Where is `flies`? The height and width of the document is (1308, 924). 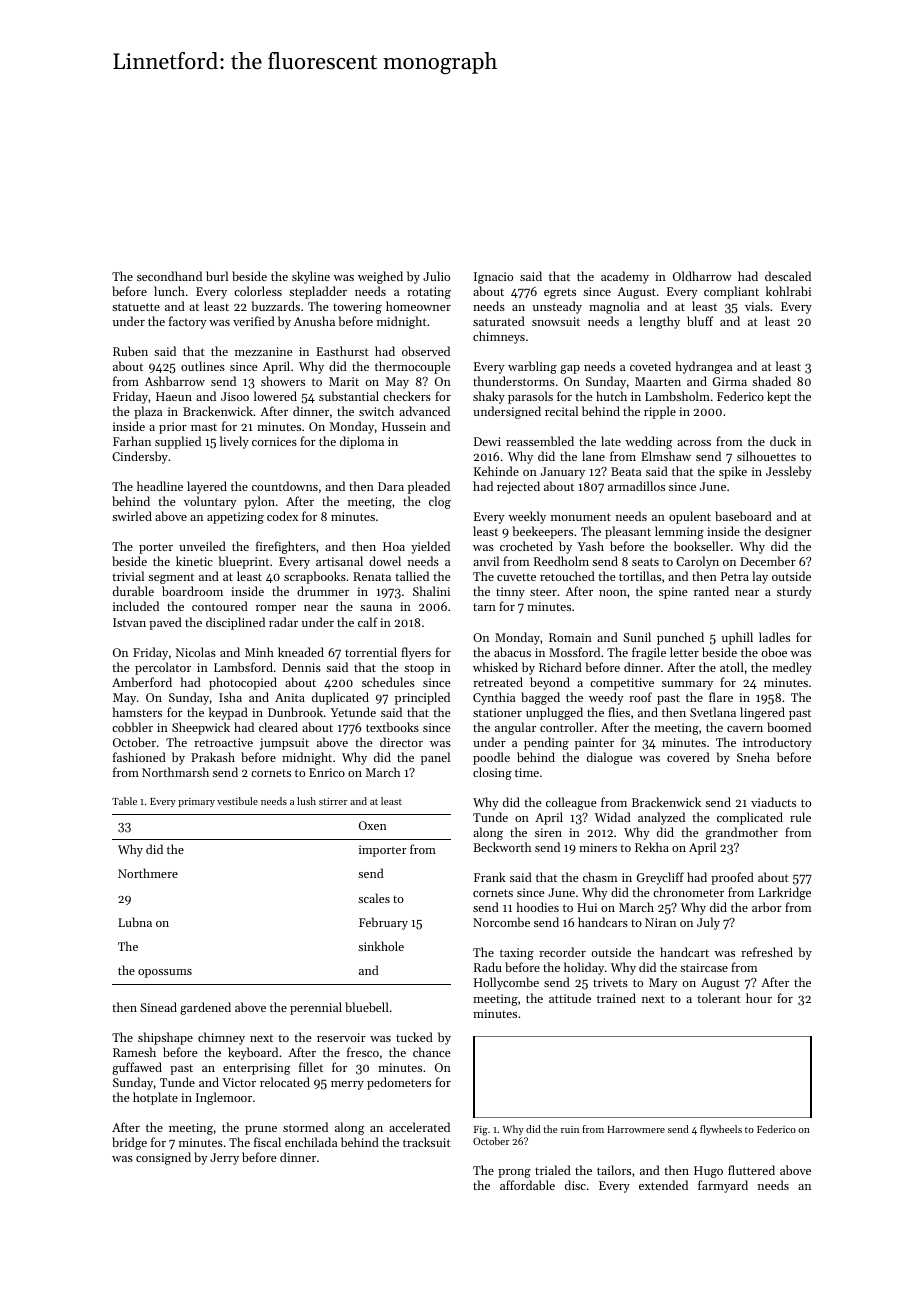
flies is located at coordinates (619, 712).
